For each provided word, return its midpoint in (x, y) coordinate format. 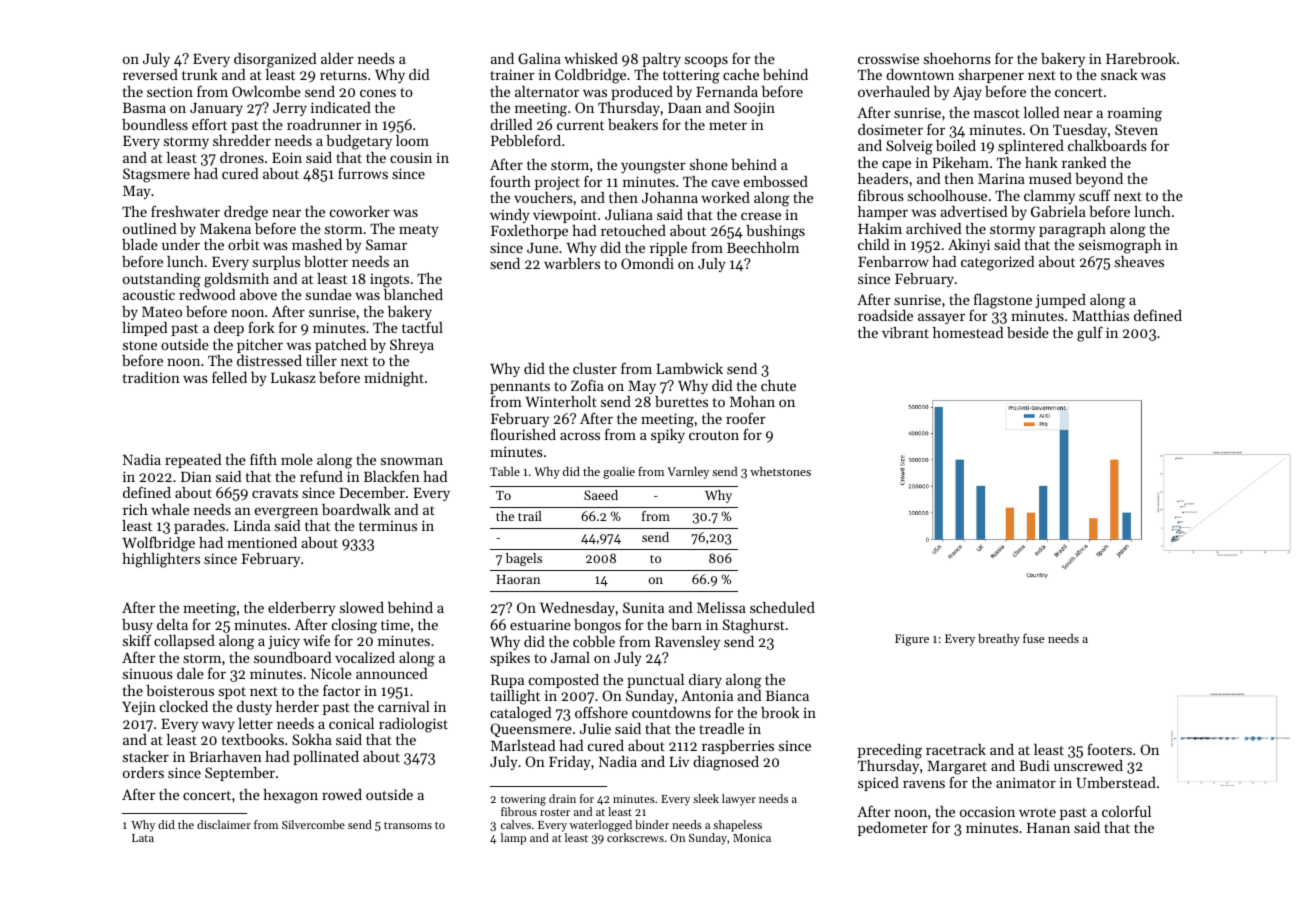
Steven (1136, 129)
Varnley (688, 472)
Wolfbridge (158, 544)
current (580, 125)
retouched (633, 230)
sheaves (1139, 261)
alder (337, 58)
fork (261, 327)
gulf (1090, 334)
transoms (408, 825)
